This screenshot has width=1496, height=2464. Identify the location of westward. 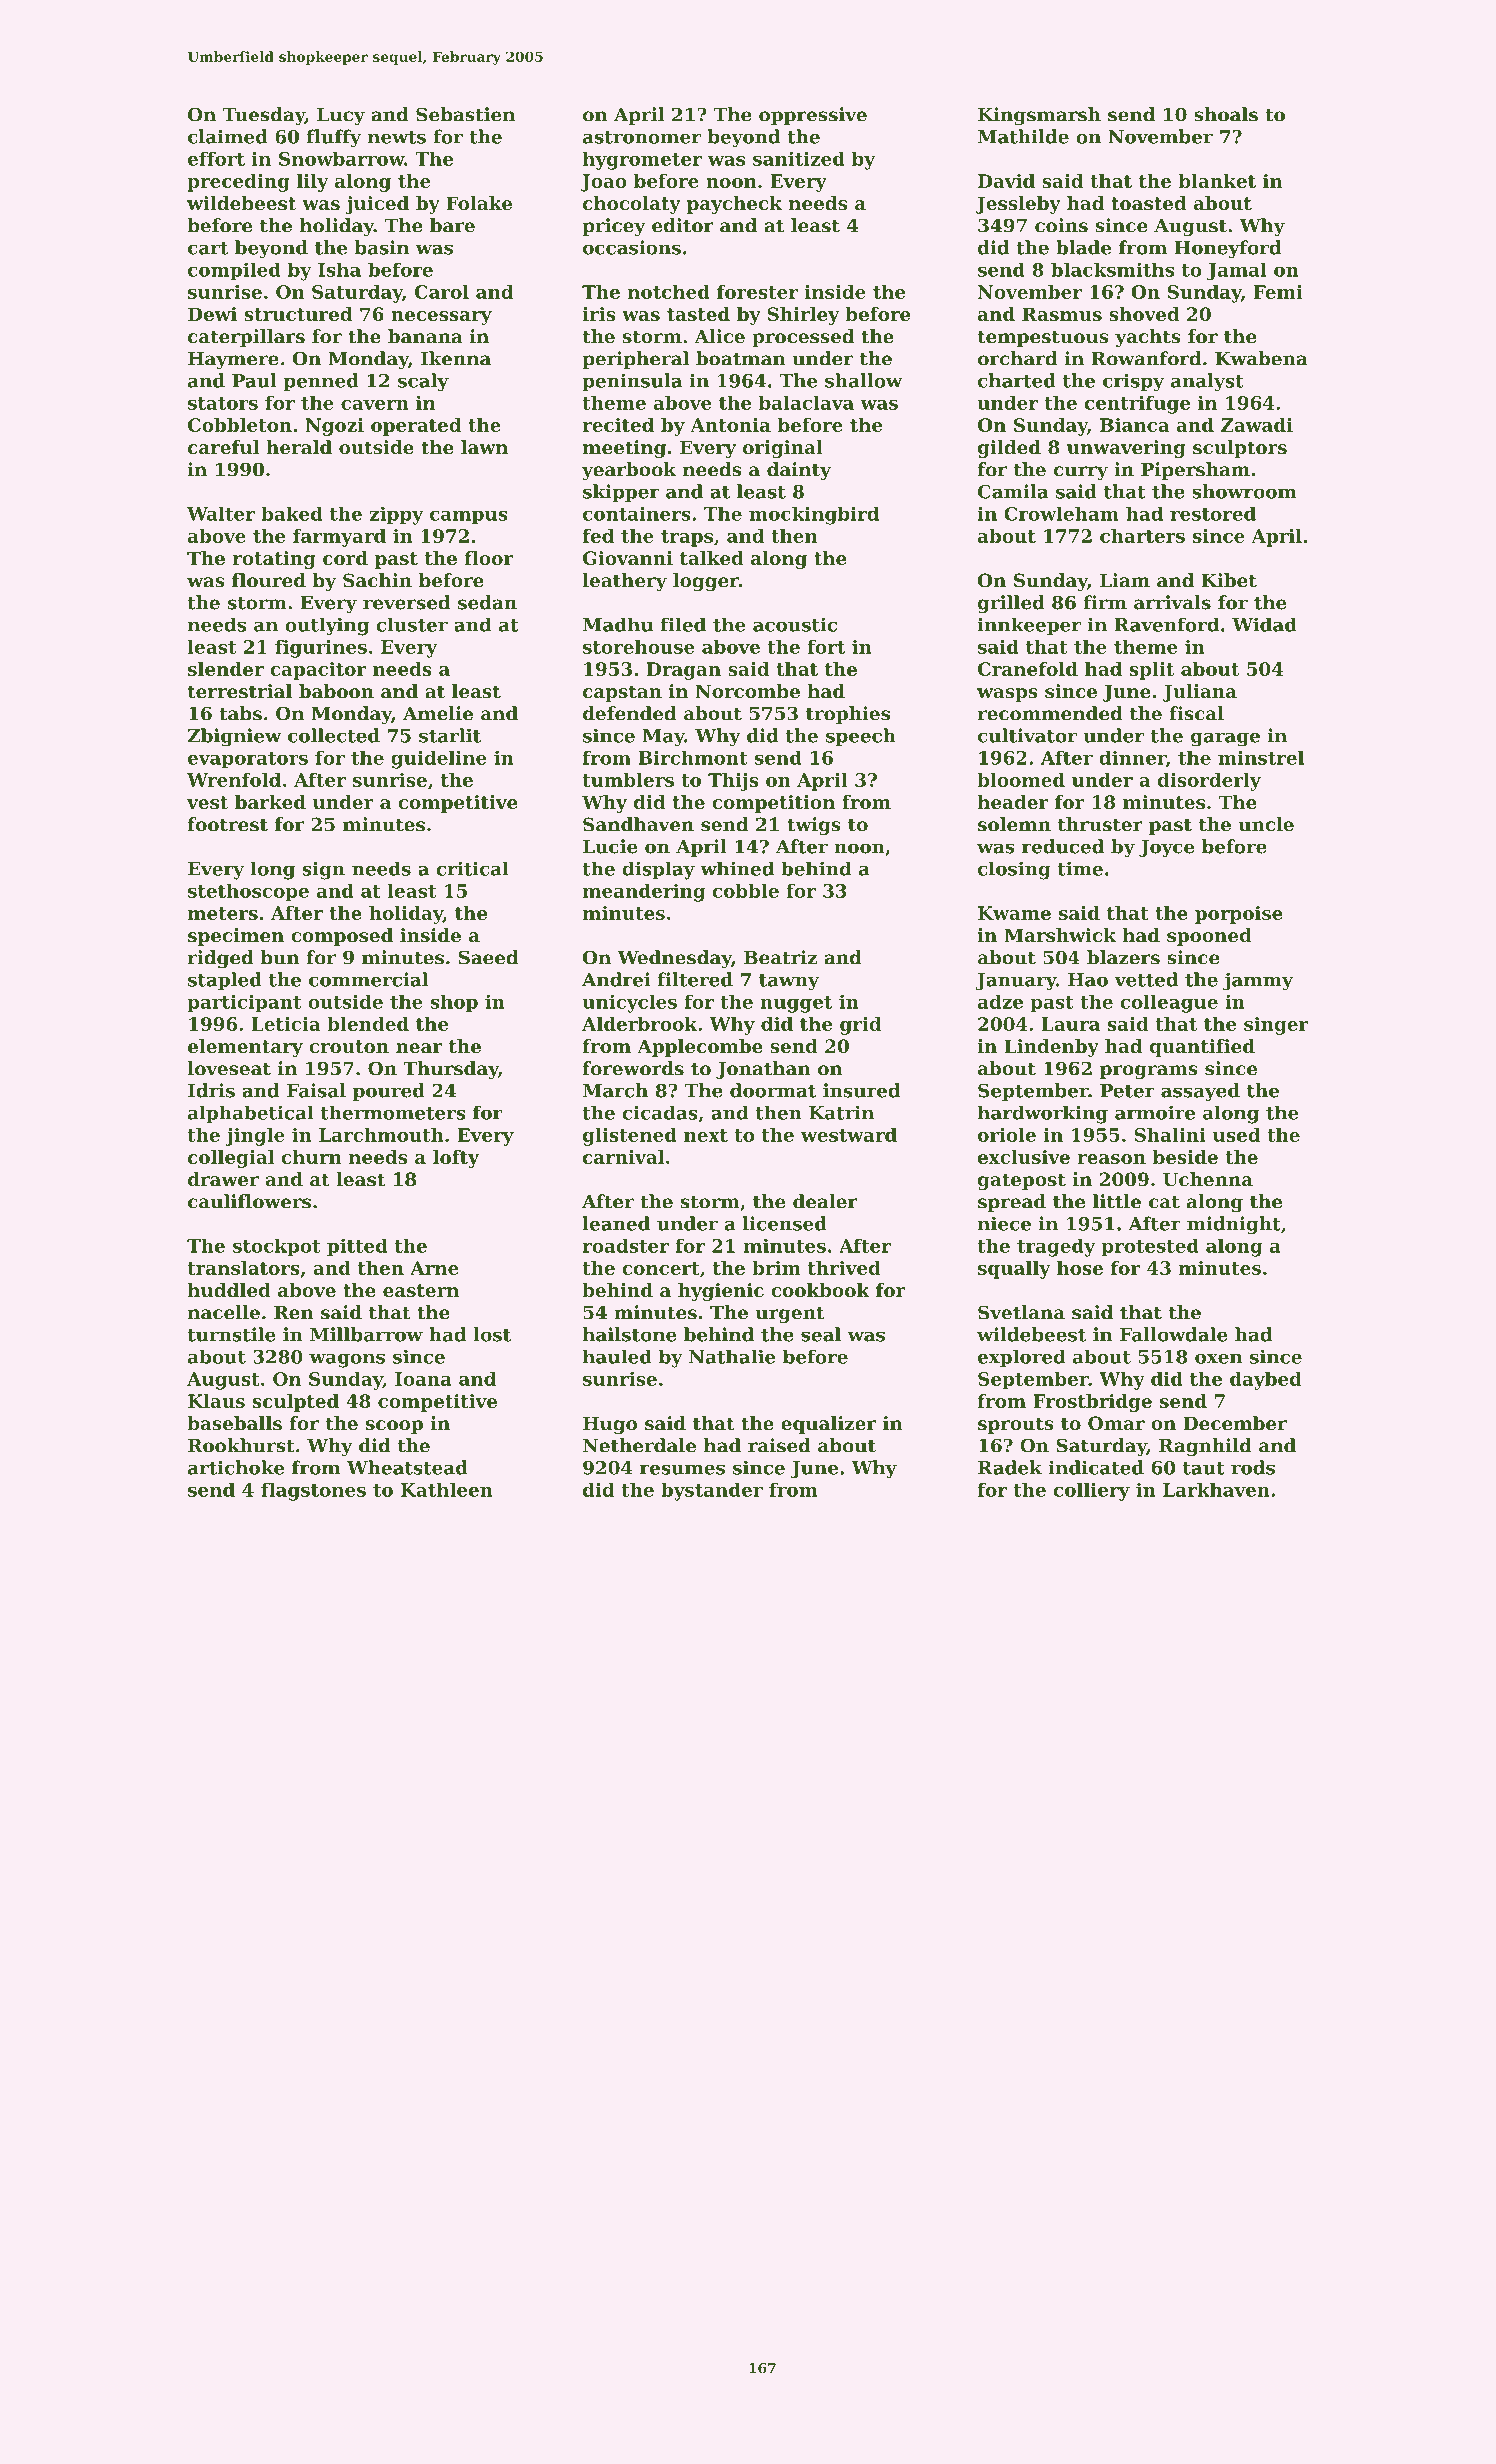
(849, 1134).
